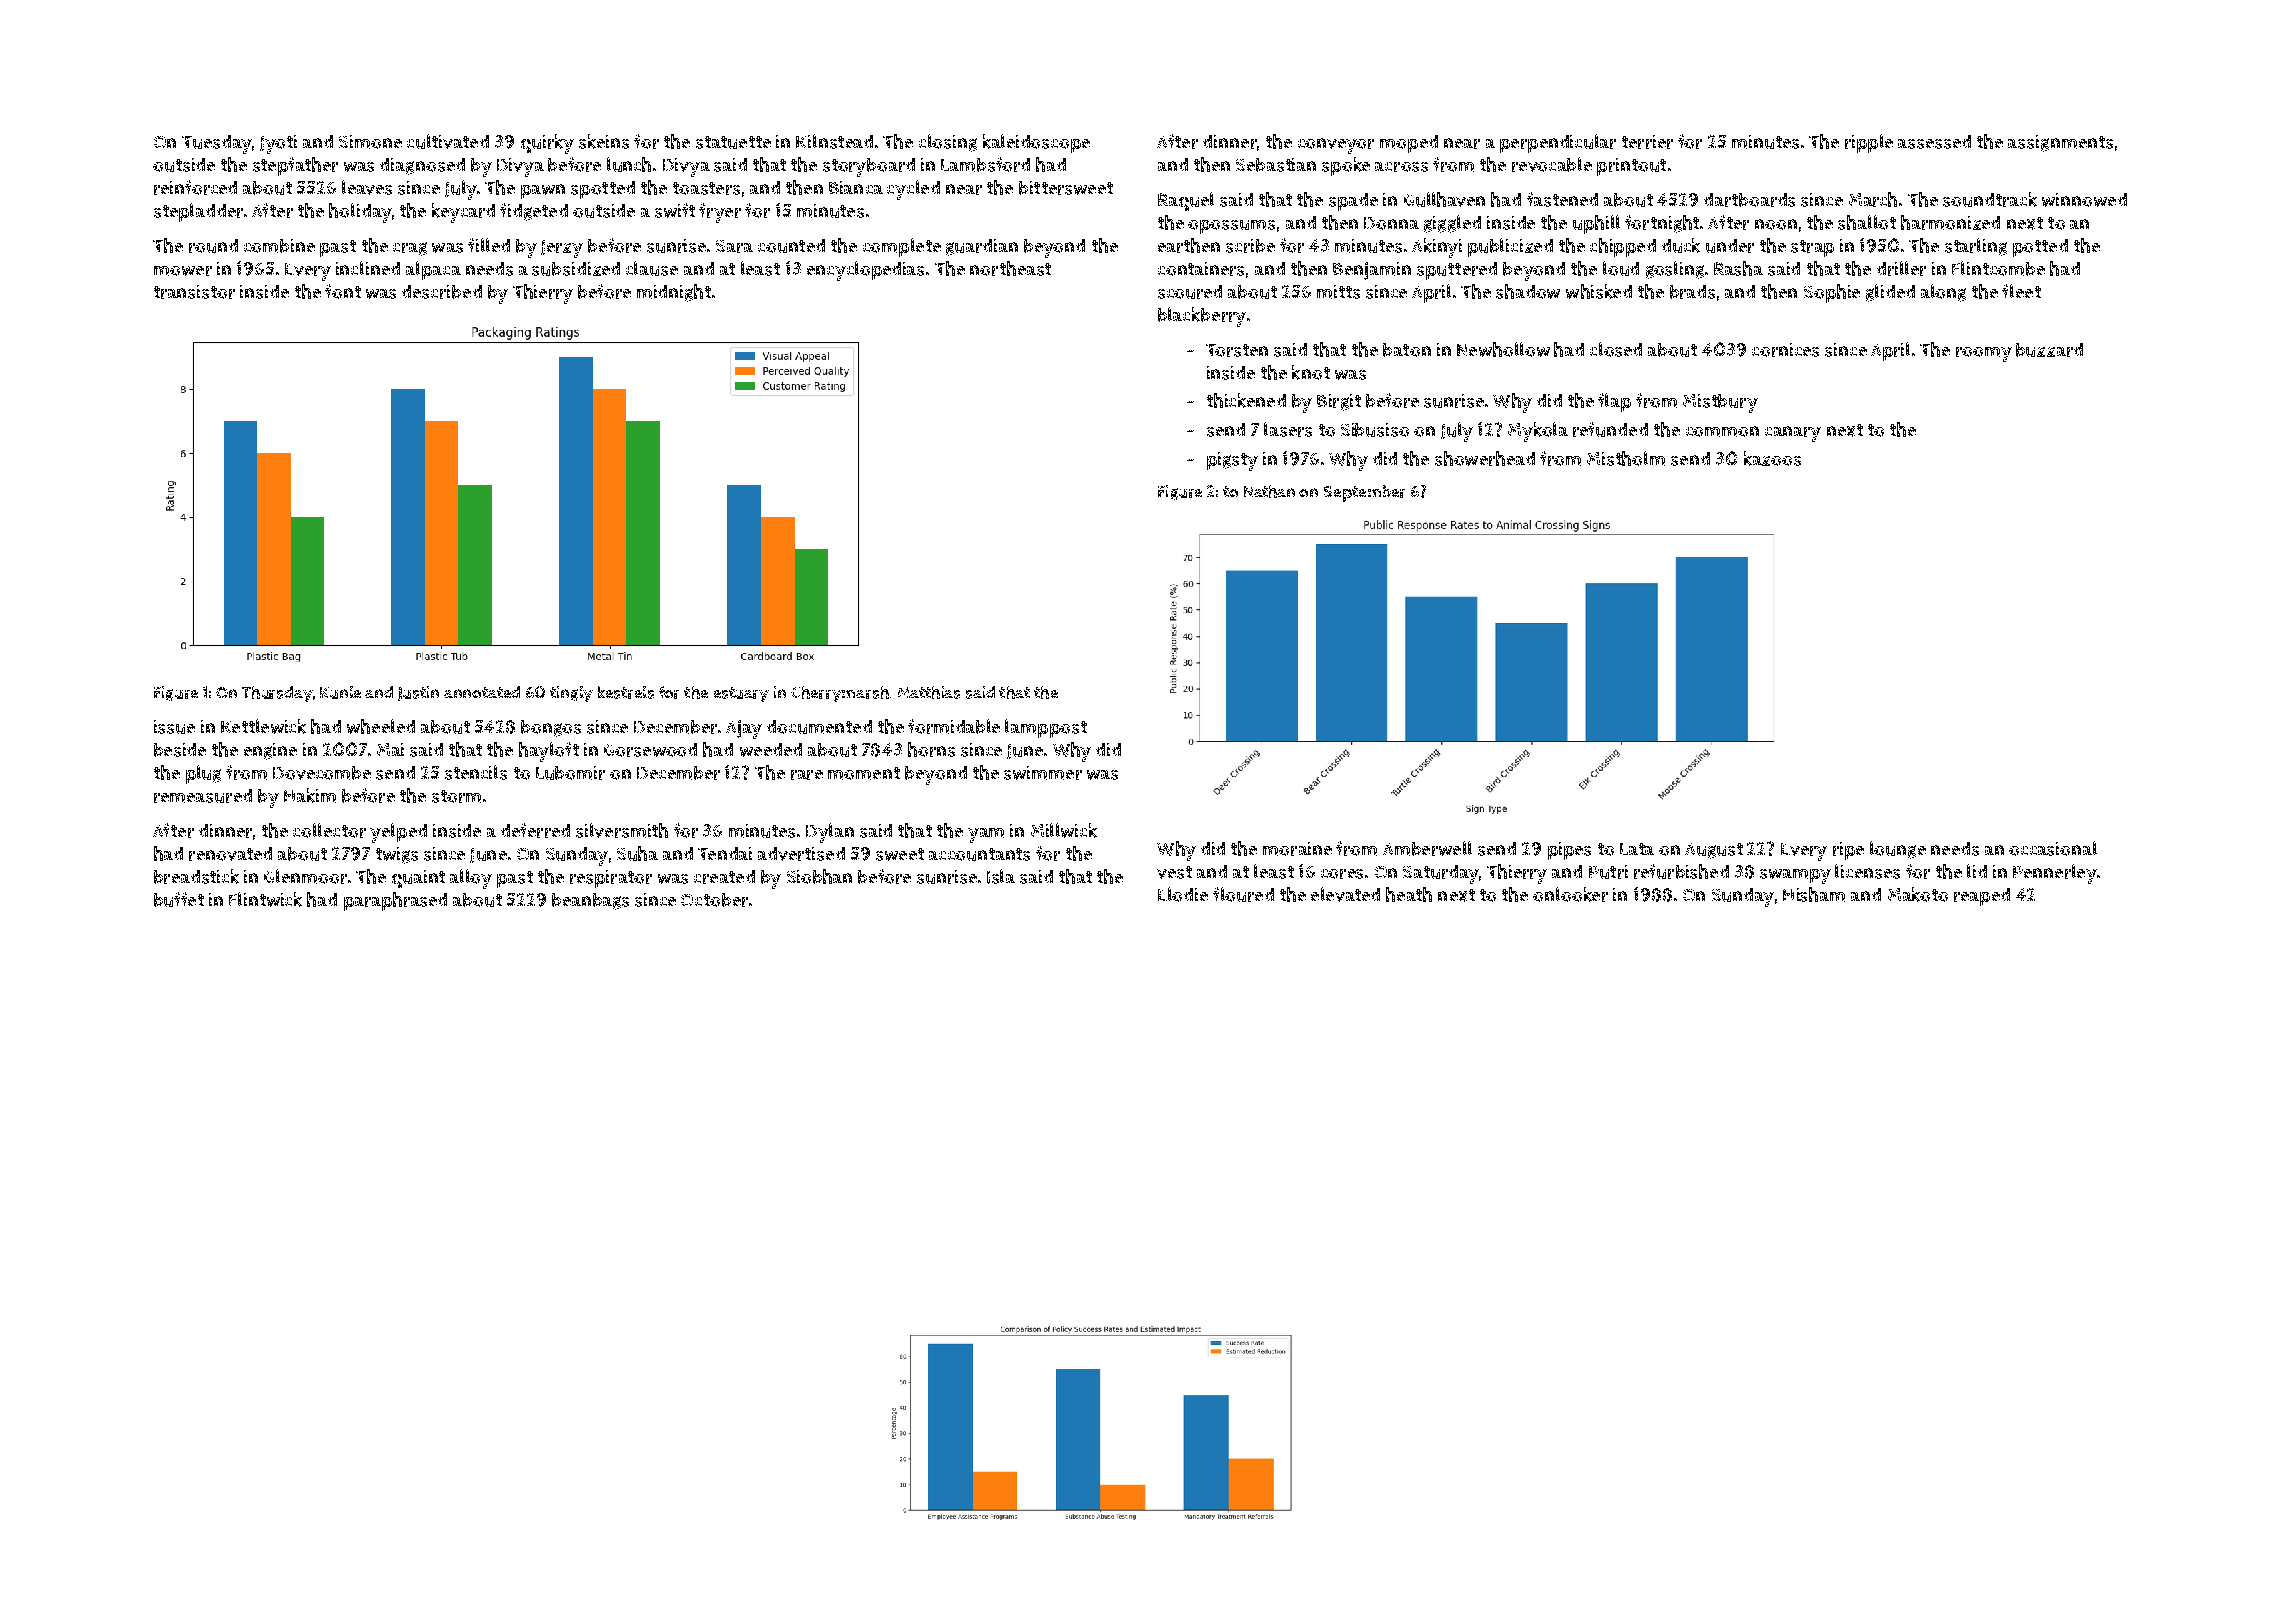  What do you see at coordinates (1427, 848) in the image?
I see `Amberwell` at bounding box center [1427, 848].
